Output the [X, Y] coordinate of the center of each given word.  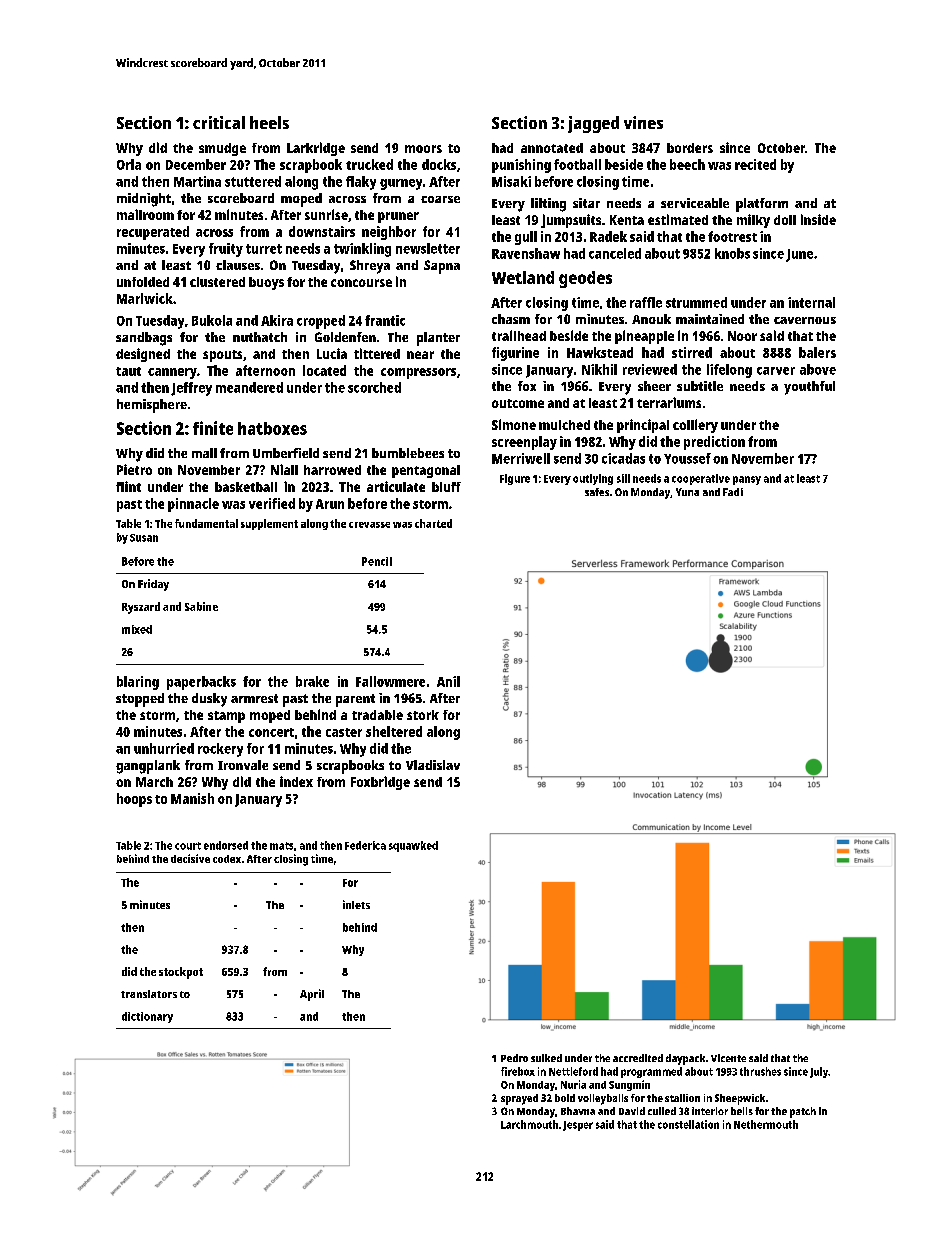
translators [149, 994]
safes [597, 492]
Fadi [733, 492]
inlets [356, 904]
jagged [593, 124]
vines [643, 122]
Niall [284, 469]
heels [269, 122]
